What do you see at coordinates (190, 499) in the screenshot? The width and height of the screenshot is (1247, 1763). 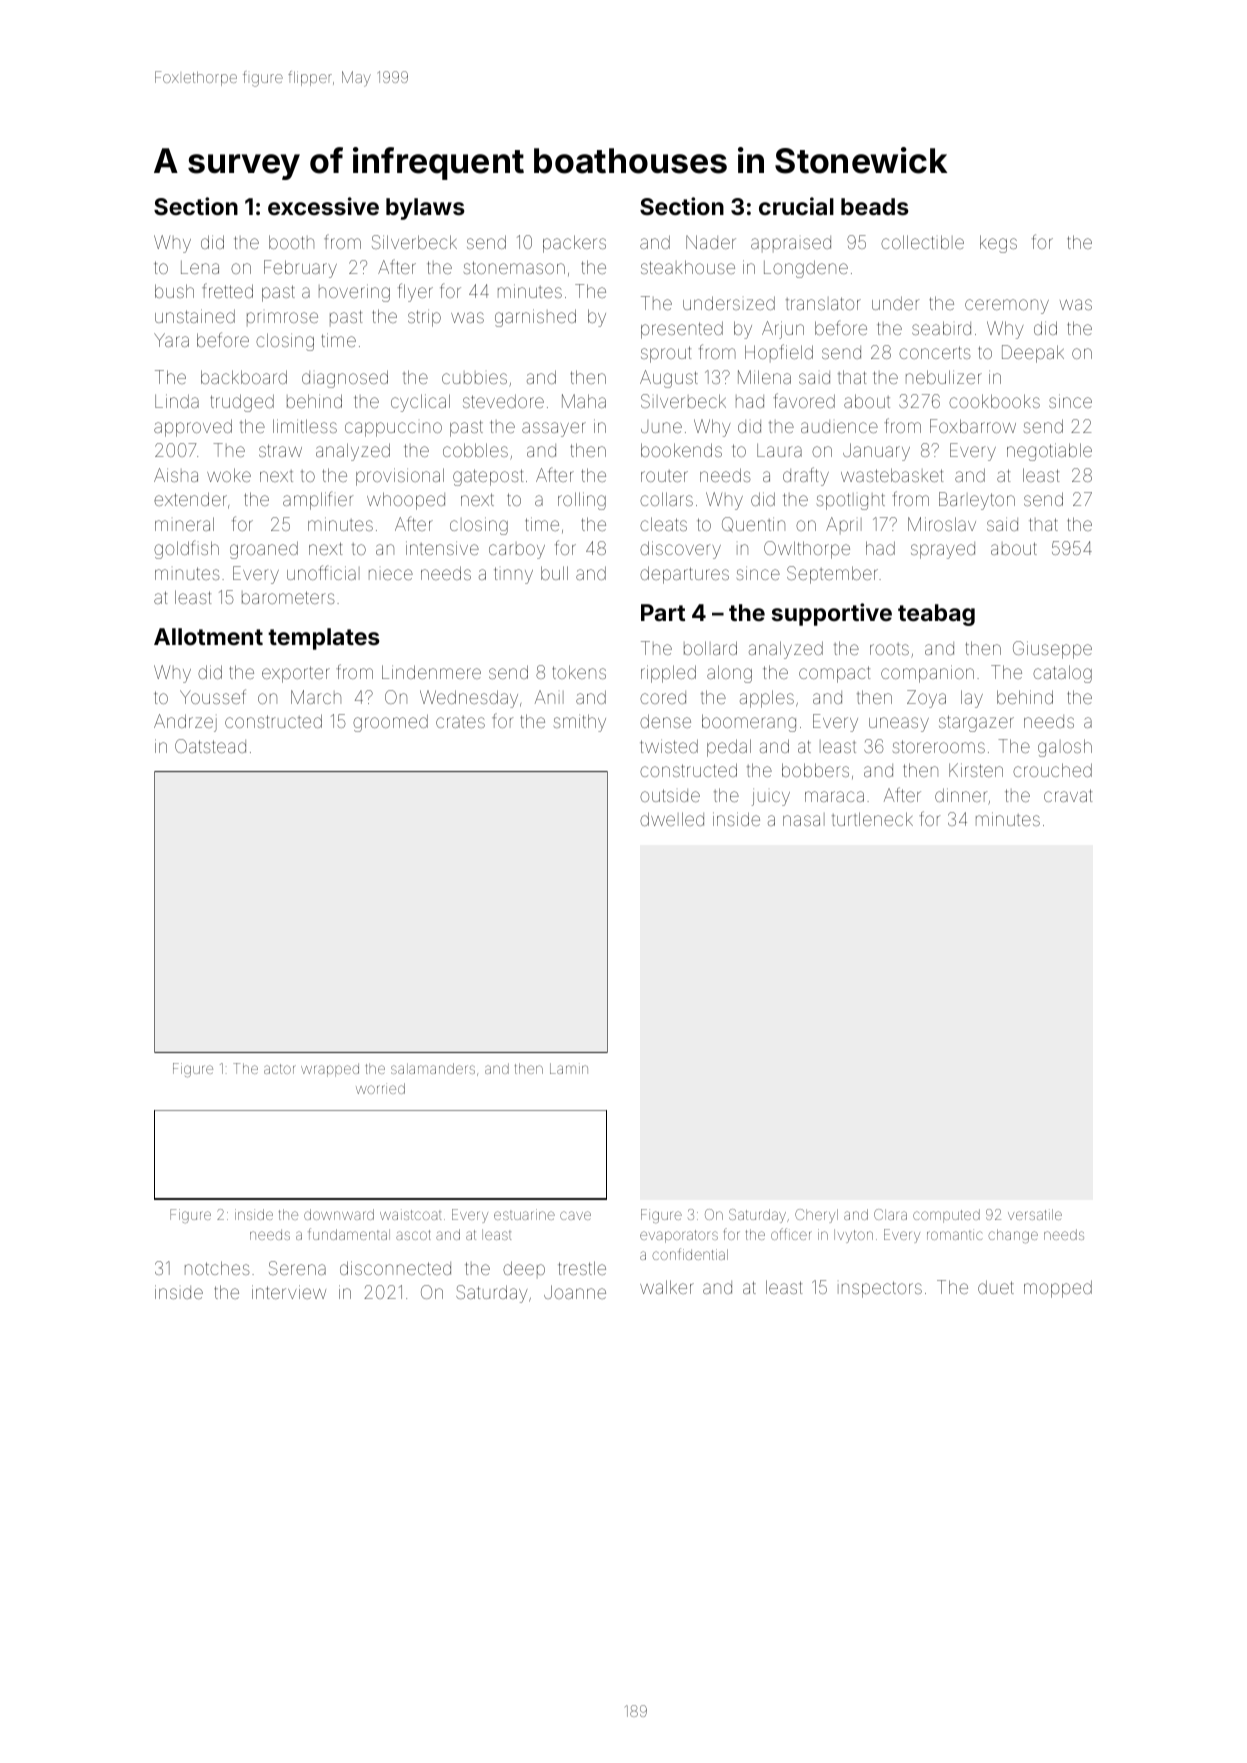 I see `extender` at bounding box center [190, 499].
